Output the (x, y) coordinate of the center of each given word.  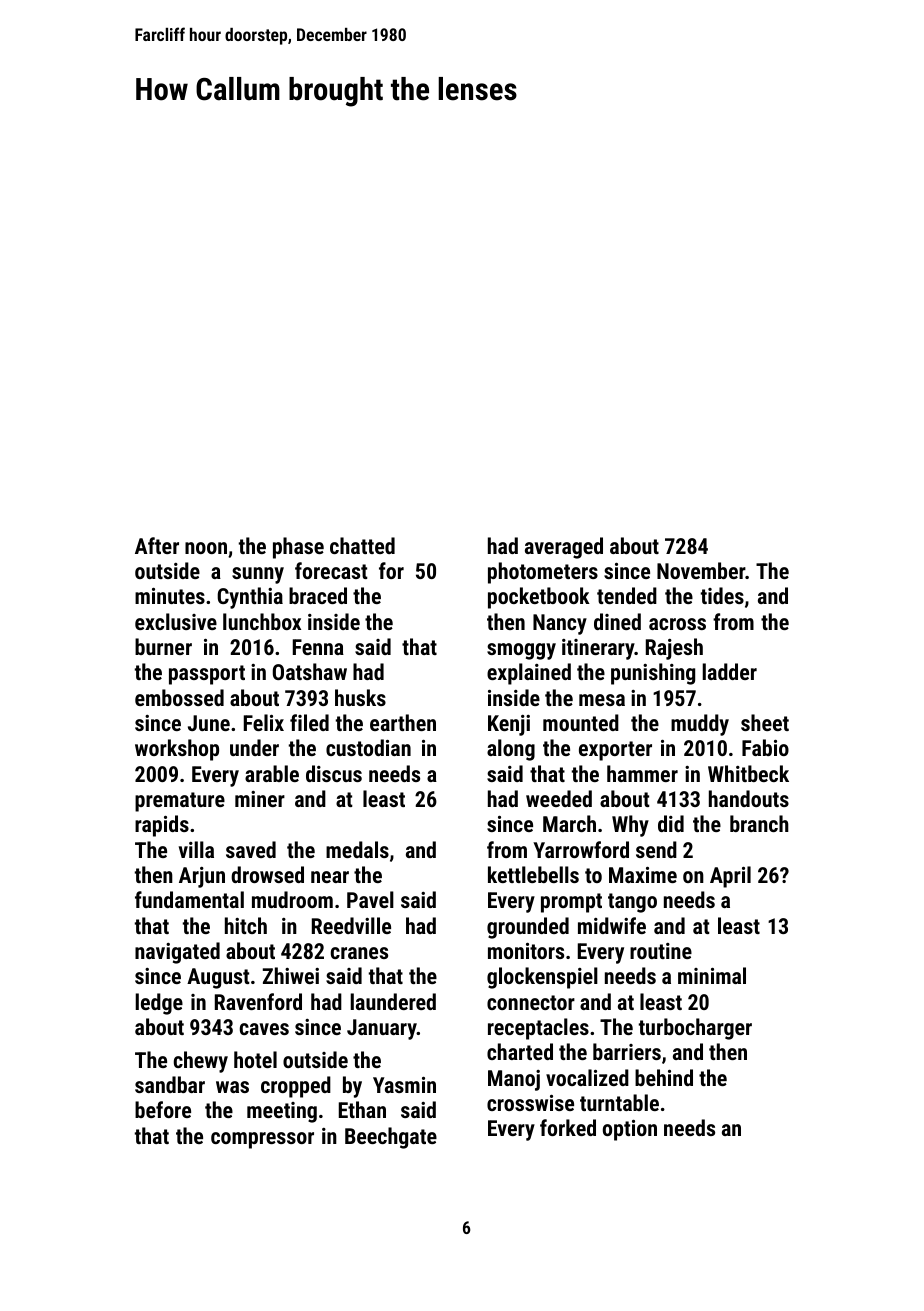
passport (207, 675)
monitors (526, 951)
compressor (262, 1140)
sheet (765, 722)
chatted (362, 545)
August (218, 978)
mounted (581, 722)
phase (298, 548)
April (730, 877)
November (701, 570)
